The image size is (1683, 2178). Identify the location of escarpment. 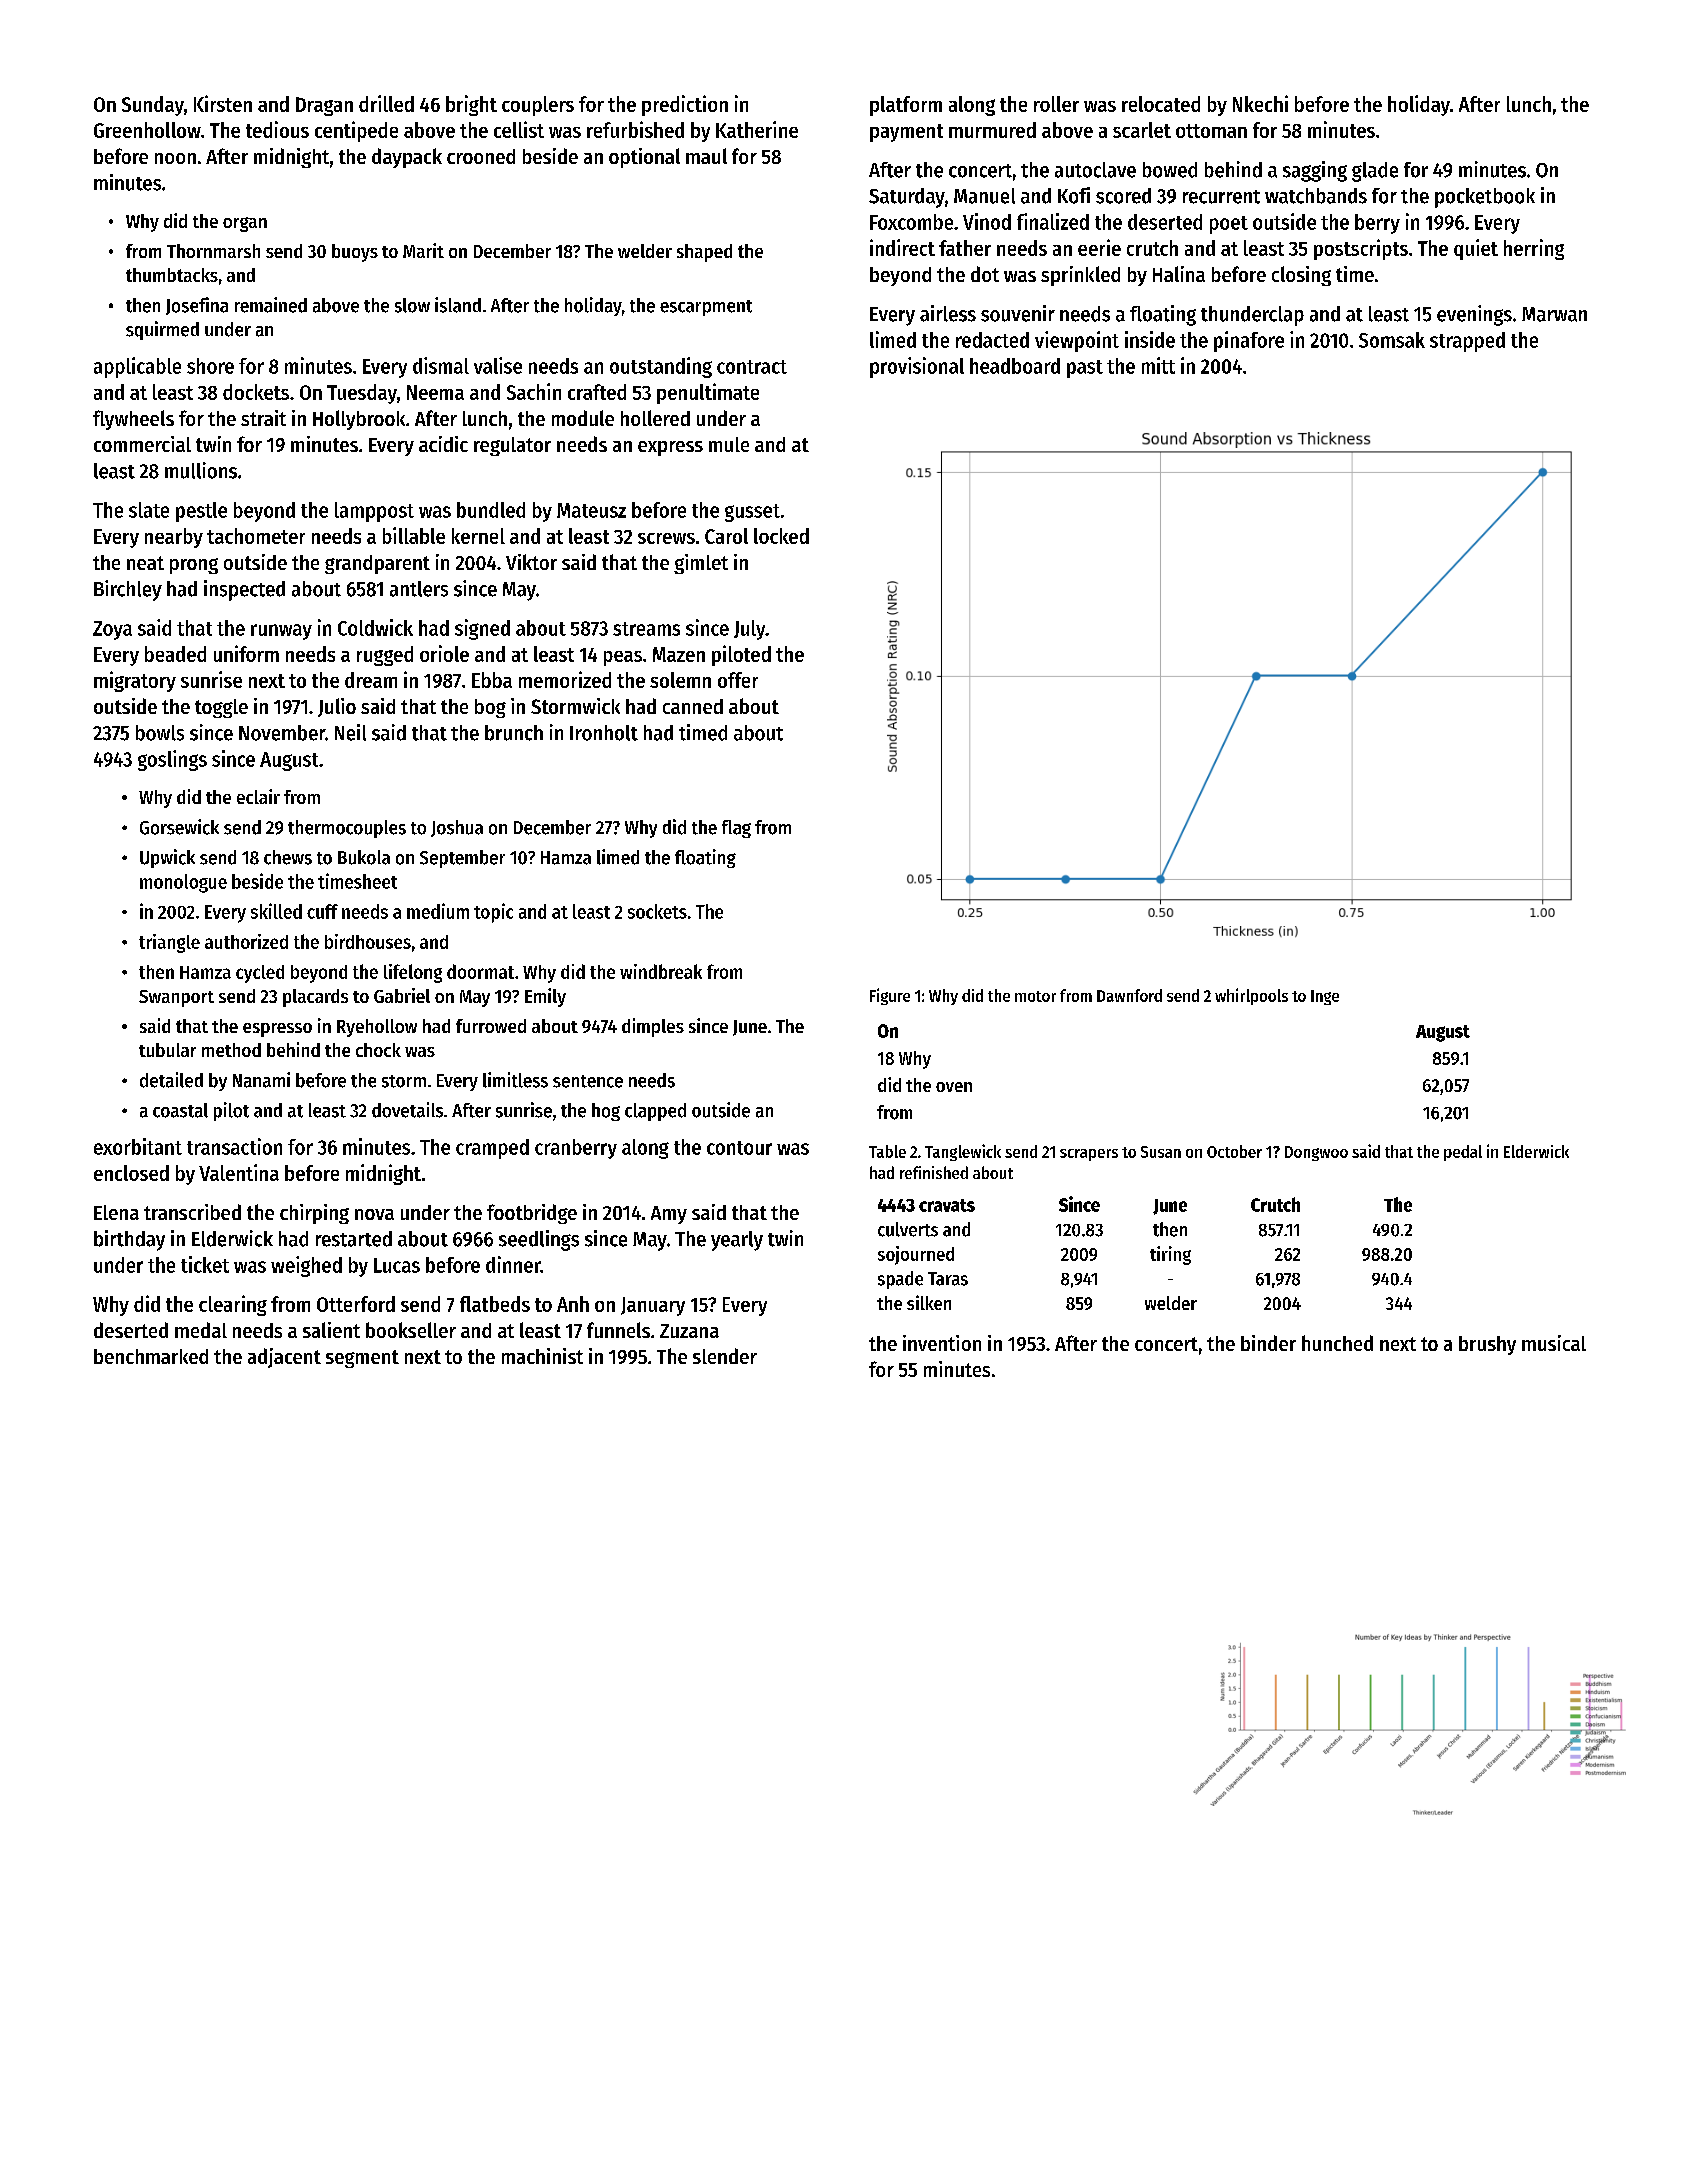
(706, 308).
